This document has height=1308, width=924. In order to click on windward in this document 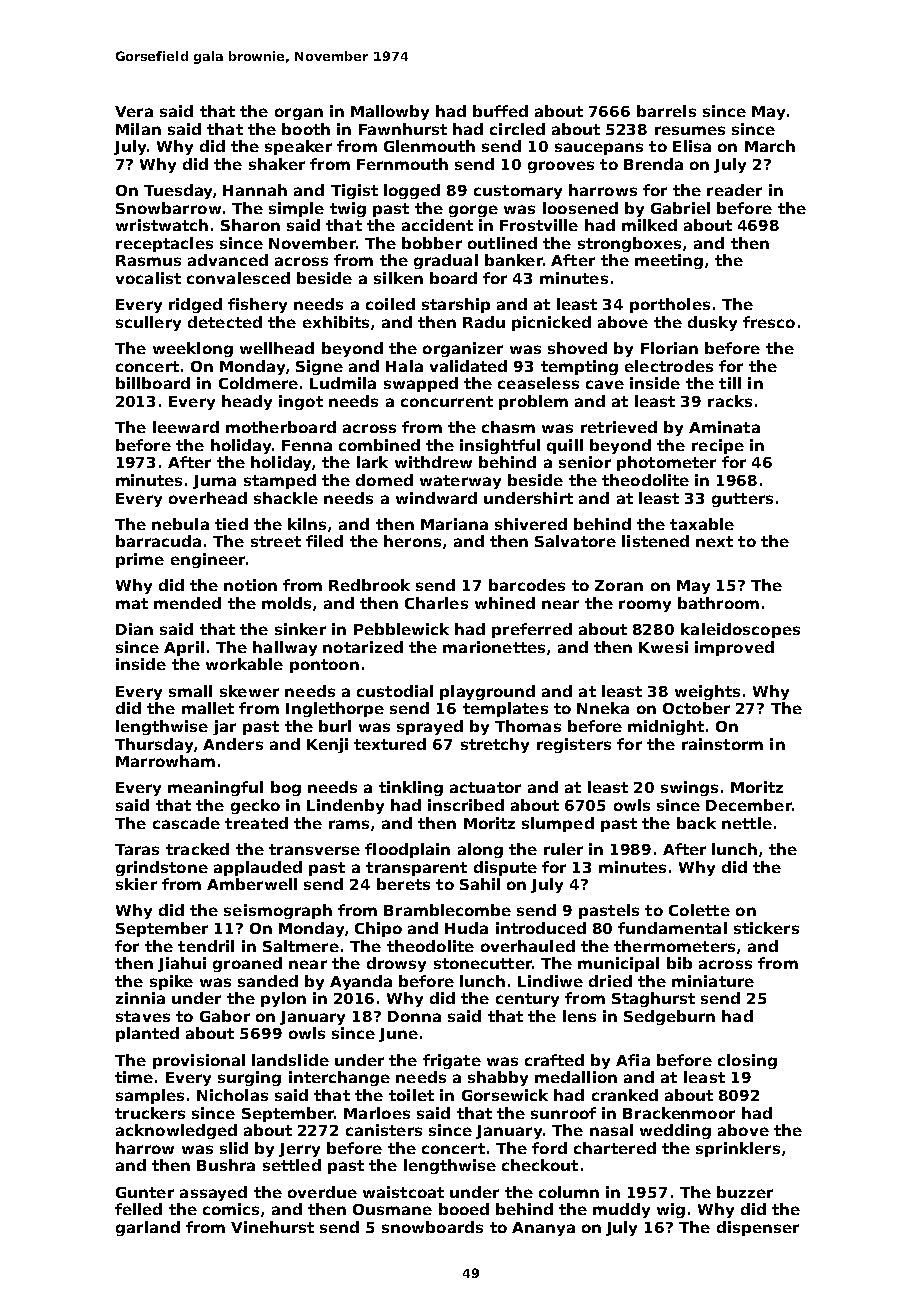, I will do `click(436, 498)`.
